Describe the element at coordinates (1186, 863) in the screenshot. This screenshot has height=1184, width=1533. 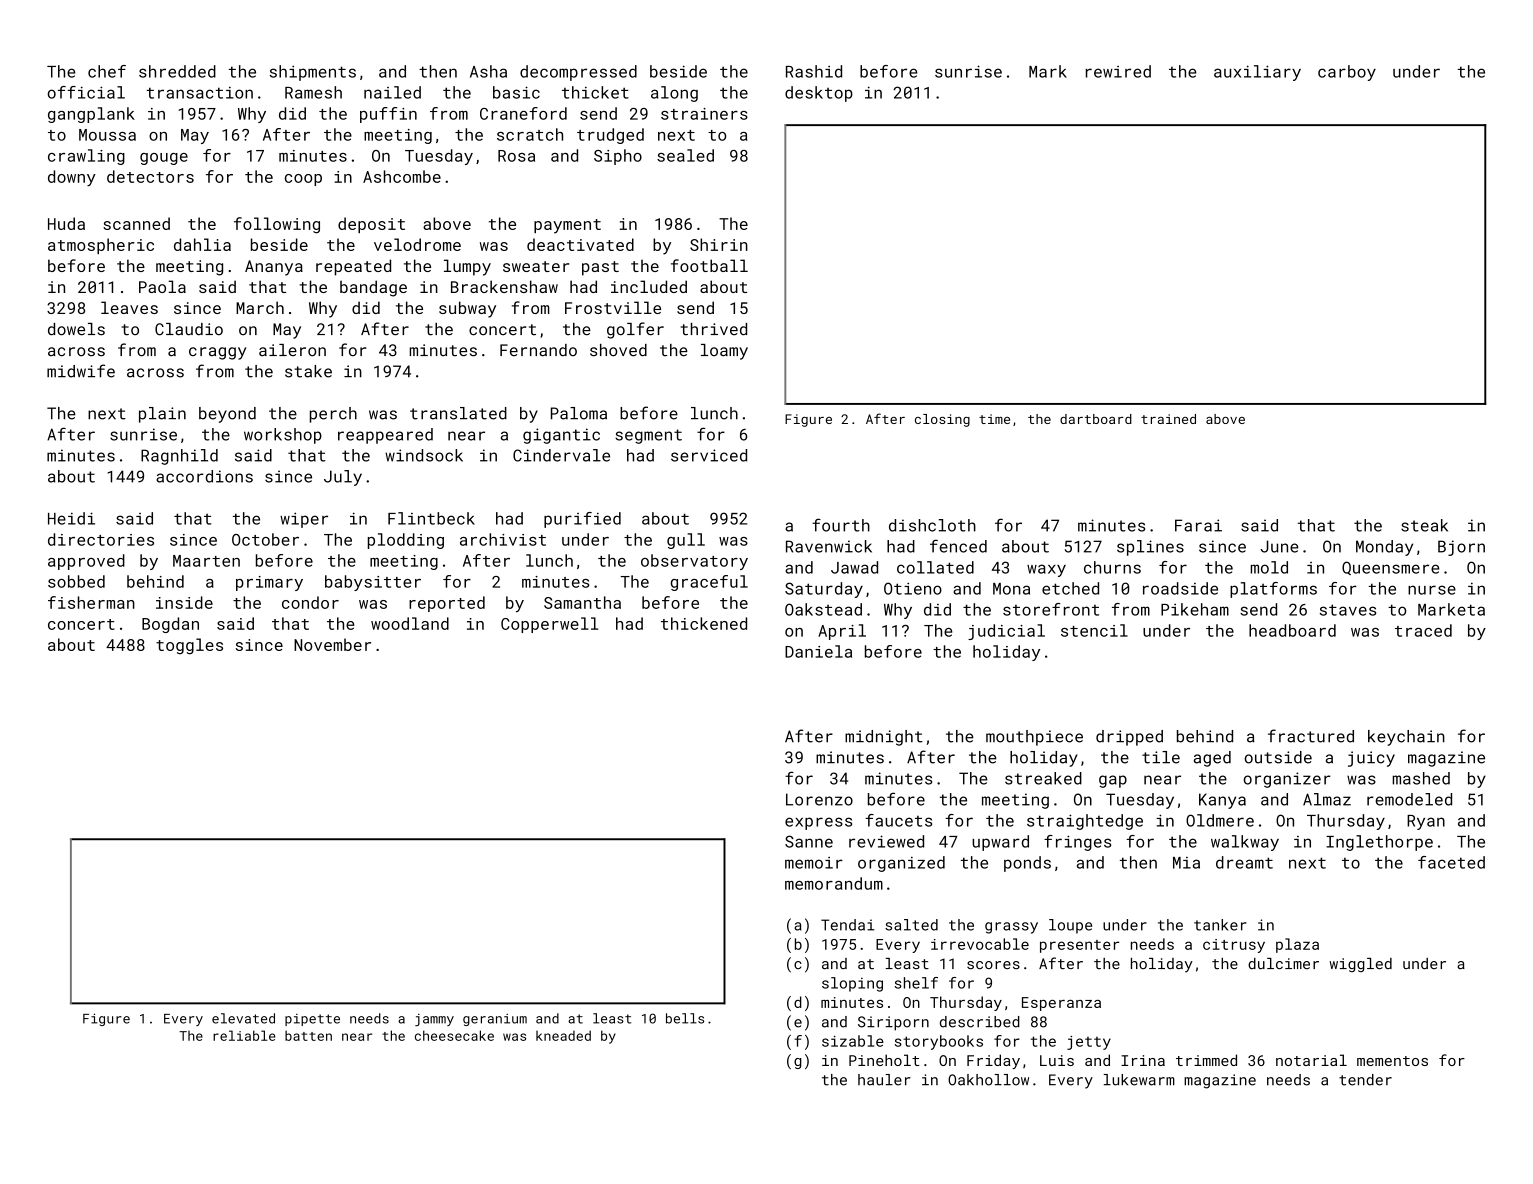
I see `Mia` at that location.
